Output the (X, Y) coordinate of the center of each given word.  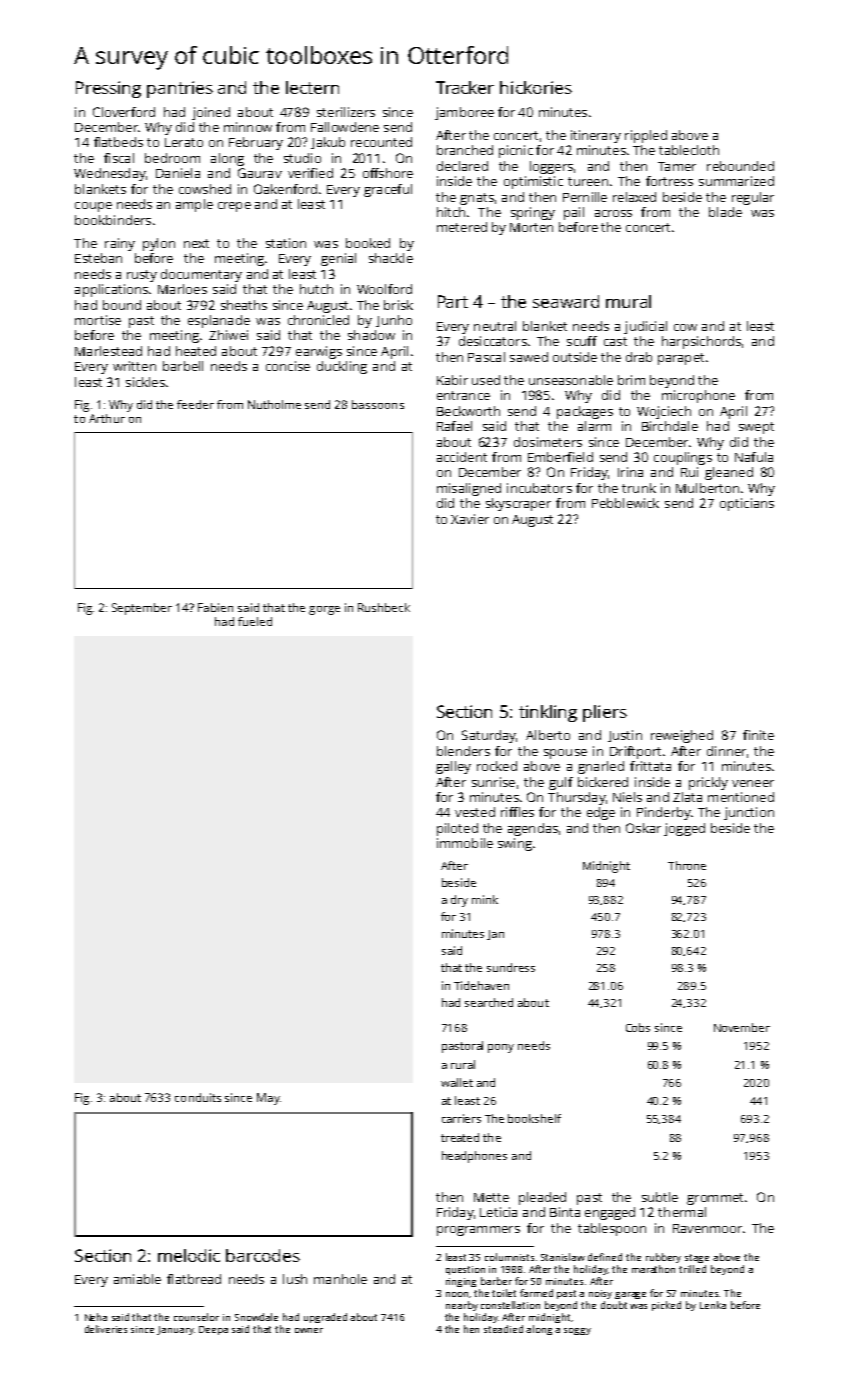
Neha (96, 1317)
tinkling (548, 713)
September (142, 609)
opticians (747, 504)
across (613, 213)
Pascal (486, 357)
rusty (142, 276)
